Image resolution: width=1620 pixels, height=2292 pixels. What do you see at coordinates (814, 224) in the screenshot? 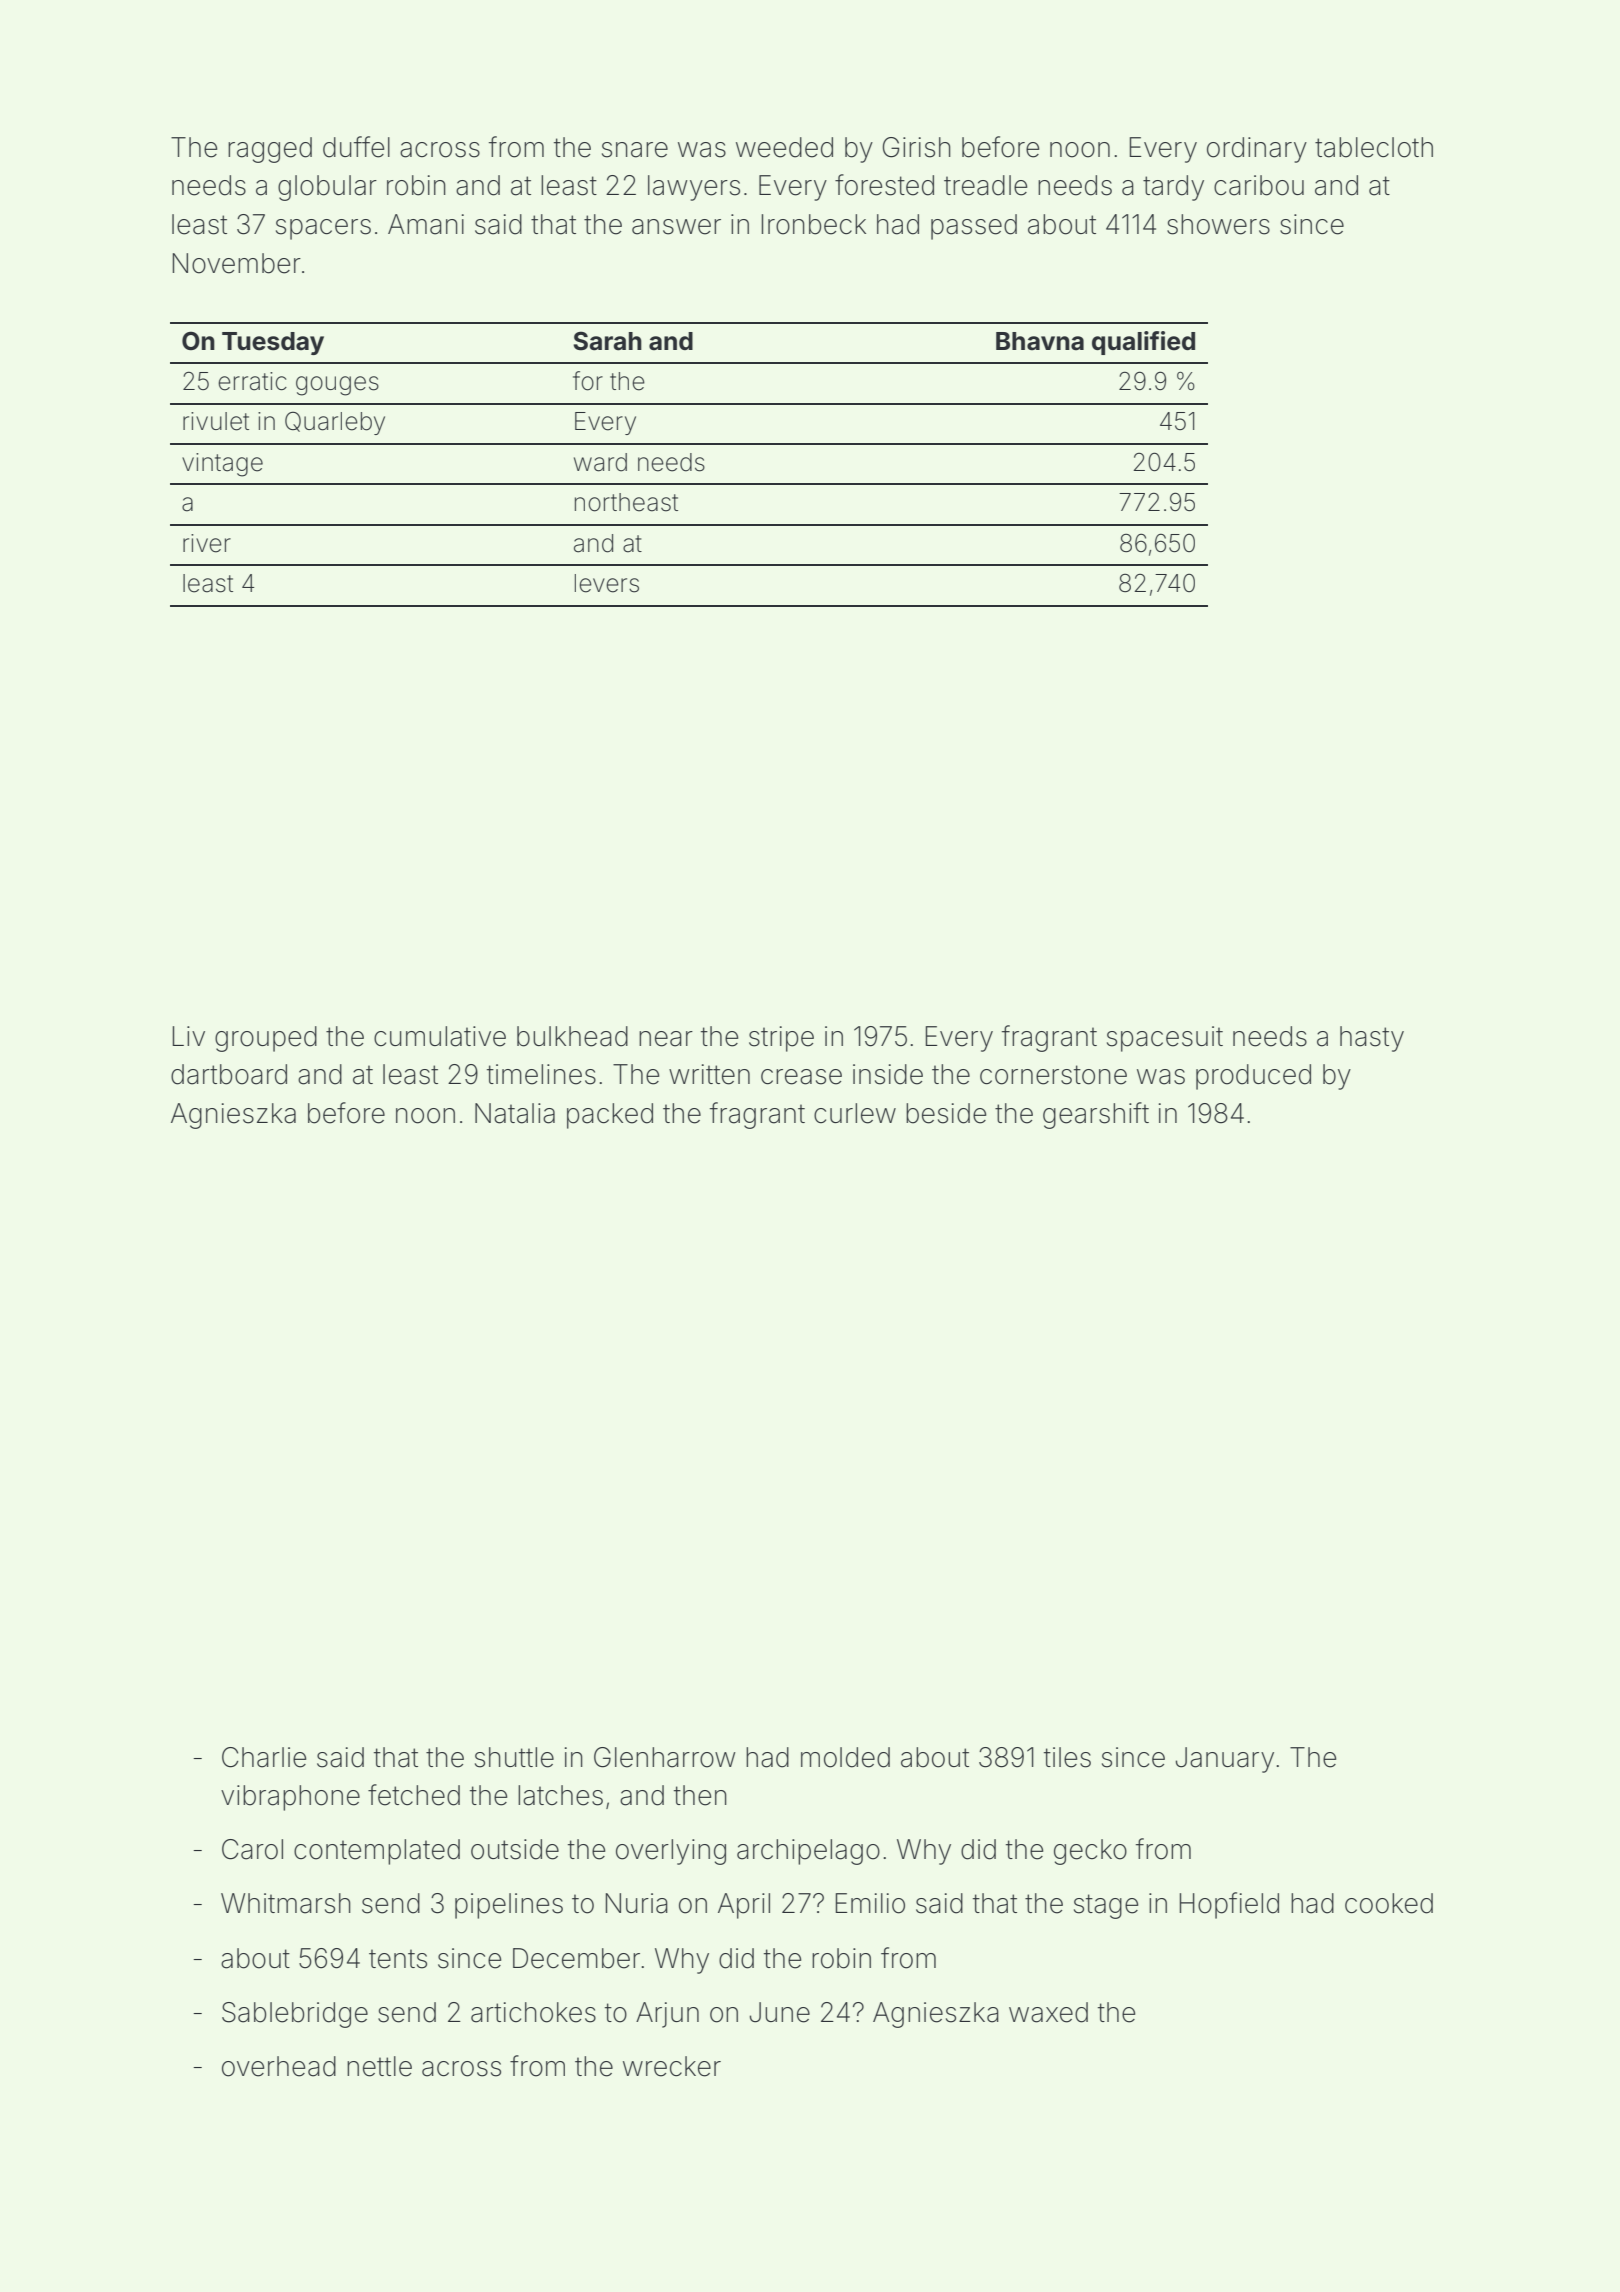
I see `Ironbeck` at bounding box center [814, 224].
